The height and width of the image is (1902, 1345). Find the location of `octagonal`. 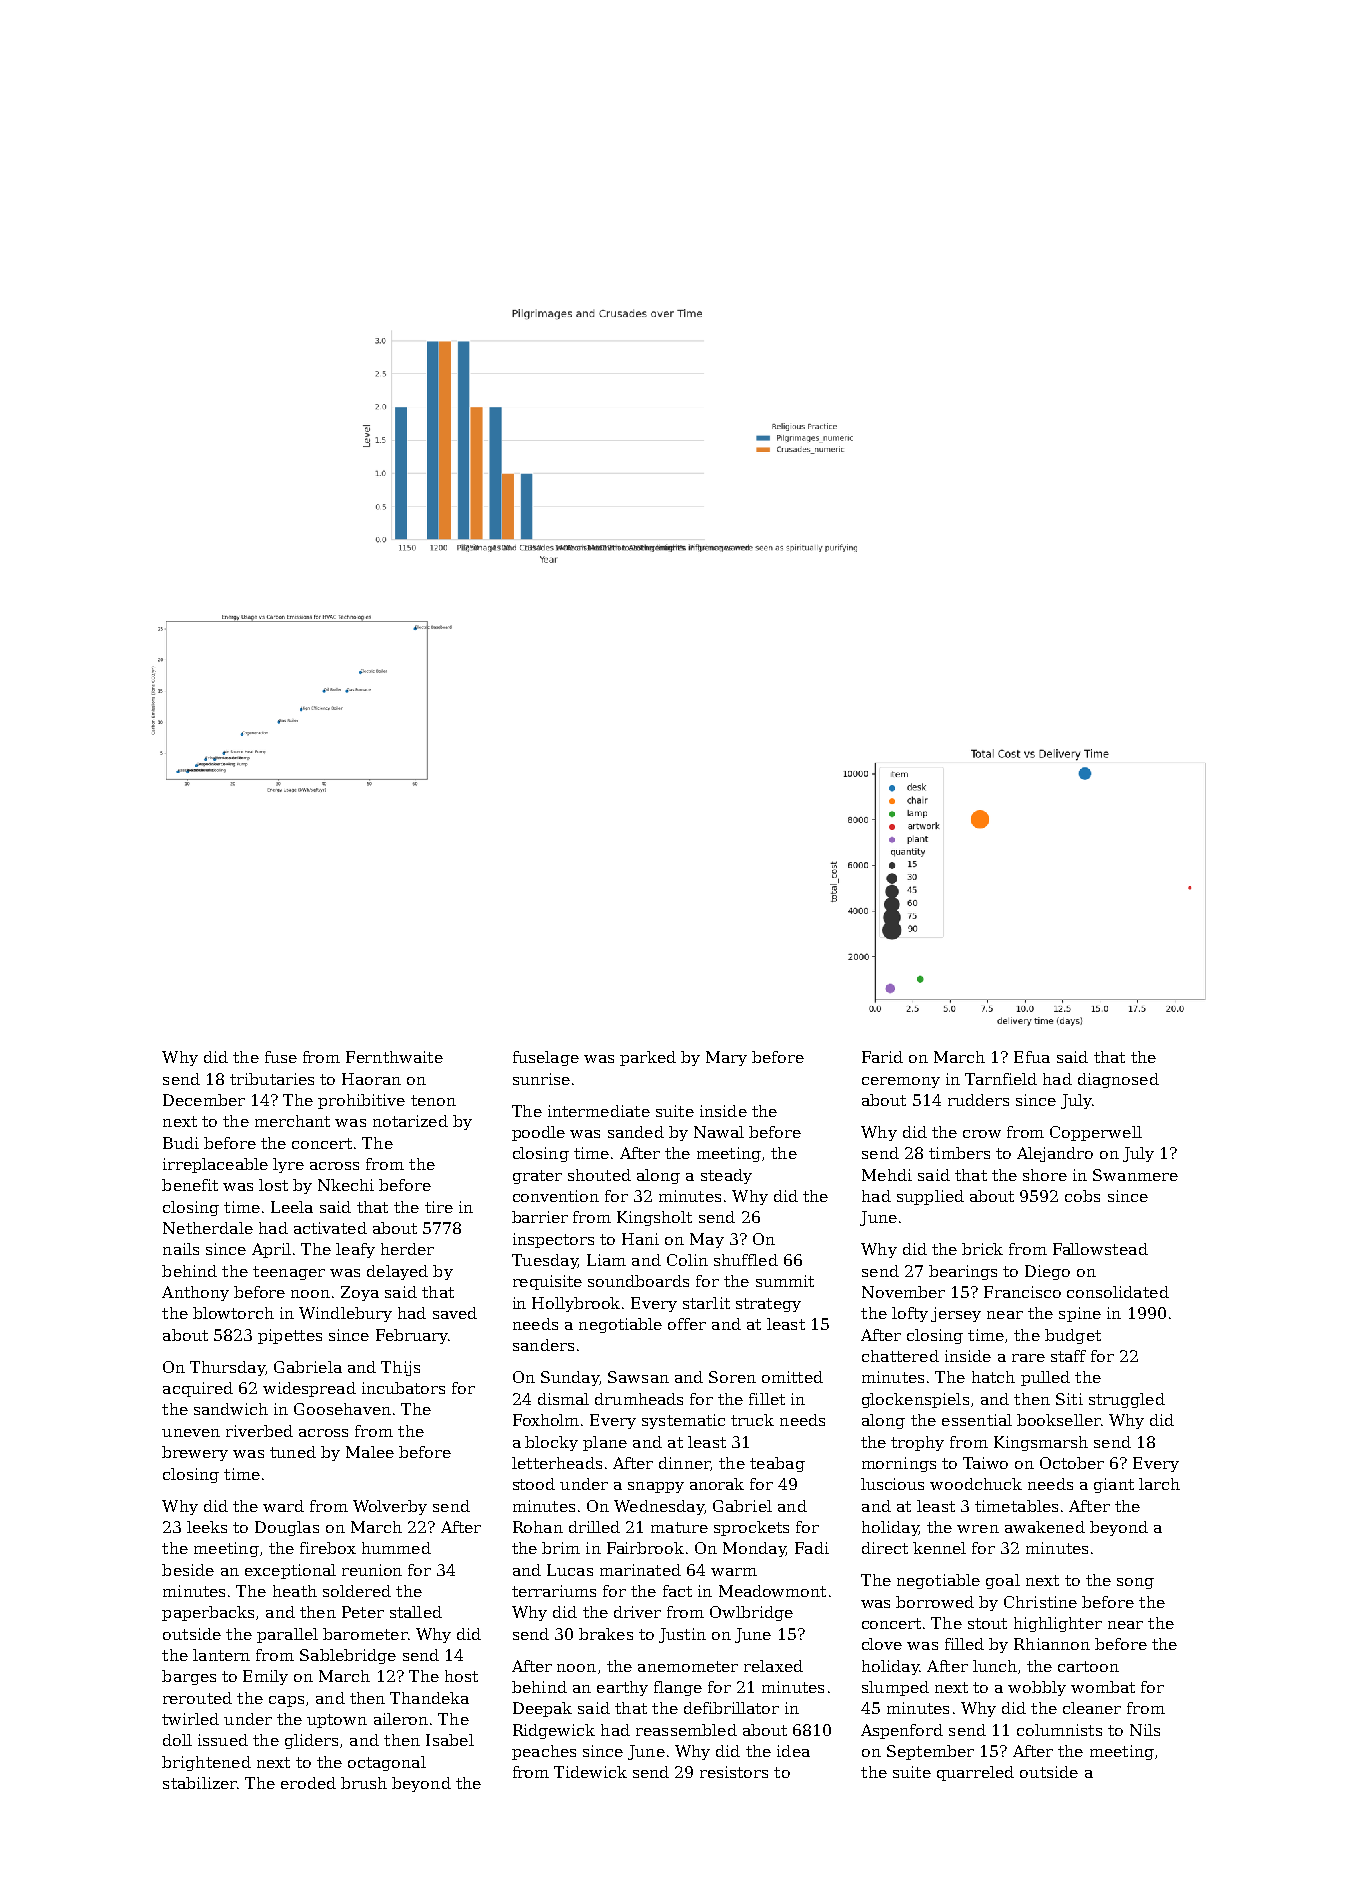

octagonal is located at coordinates (387, 1763).
